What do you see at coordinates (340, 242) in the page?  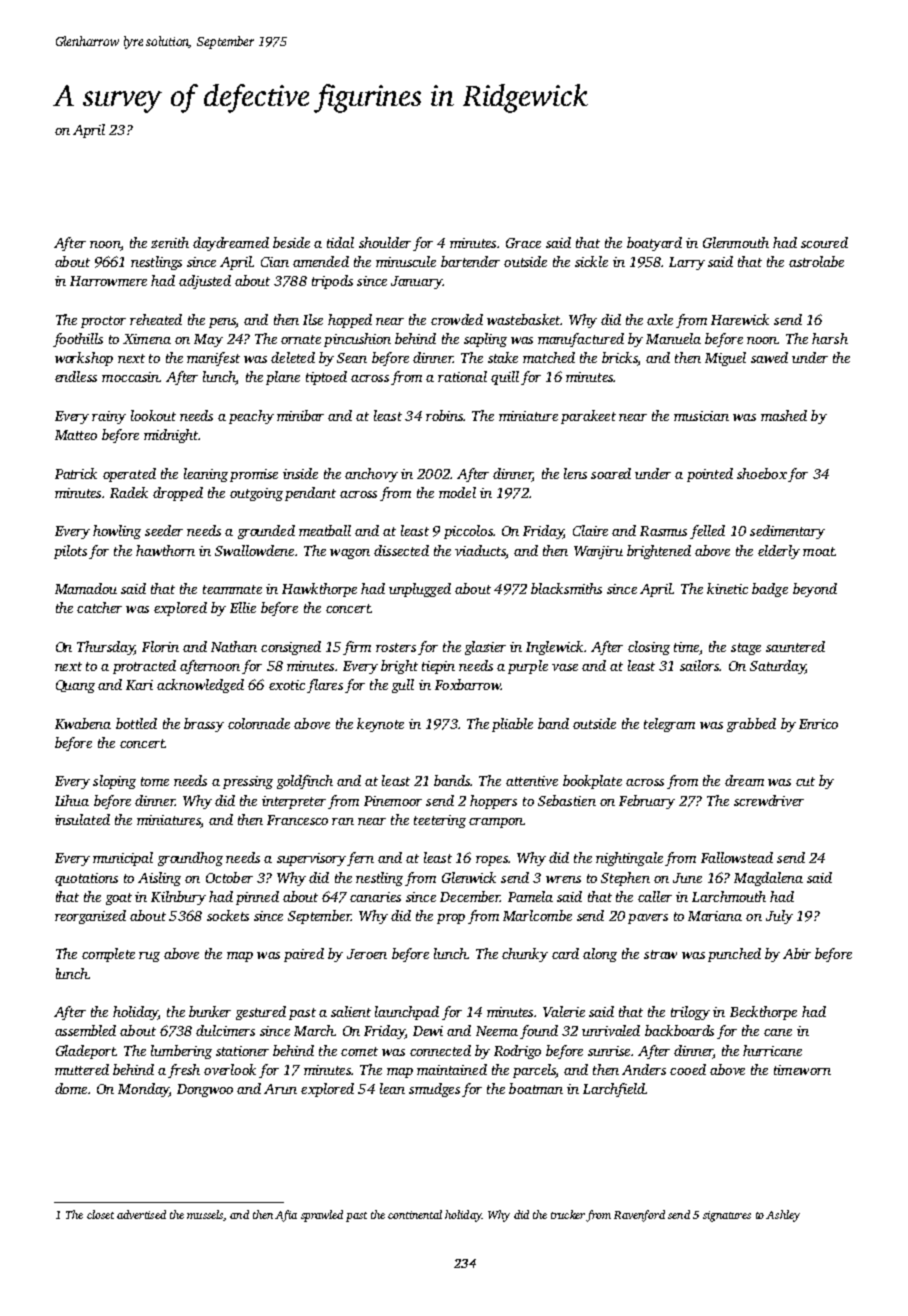 I see `tidal` at bounding box center [340, 242].
